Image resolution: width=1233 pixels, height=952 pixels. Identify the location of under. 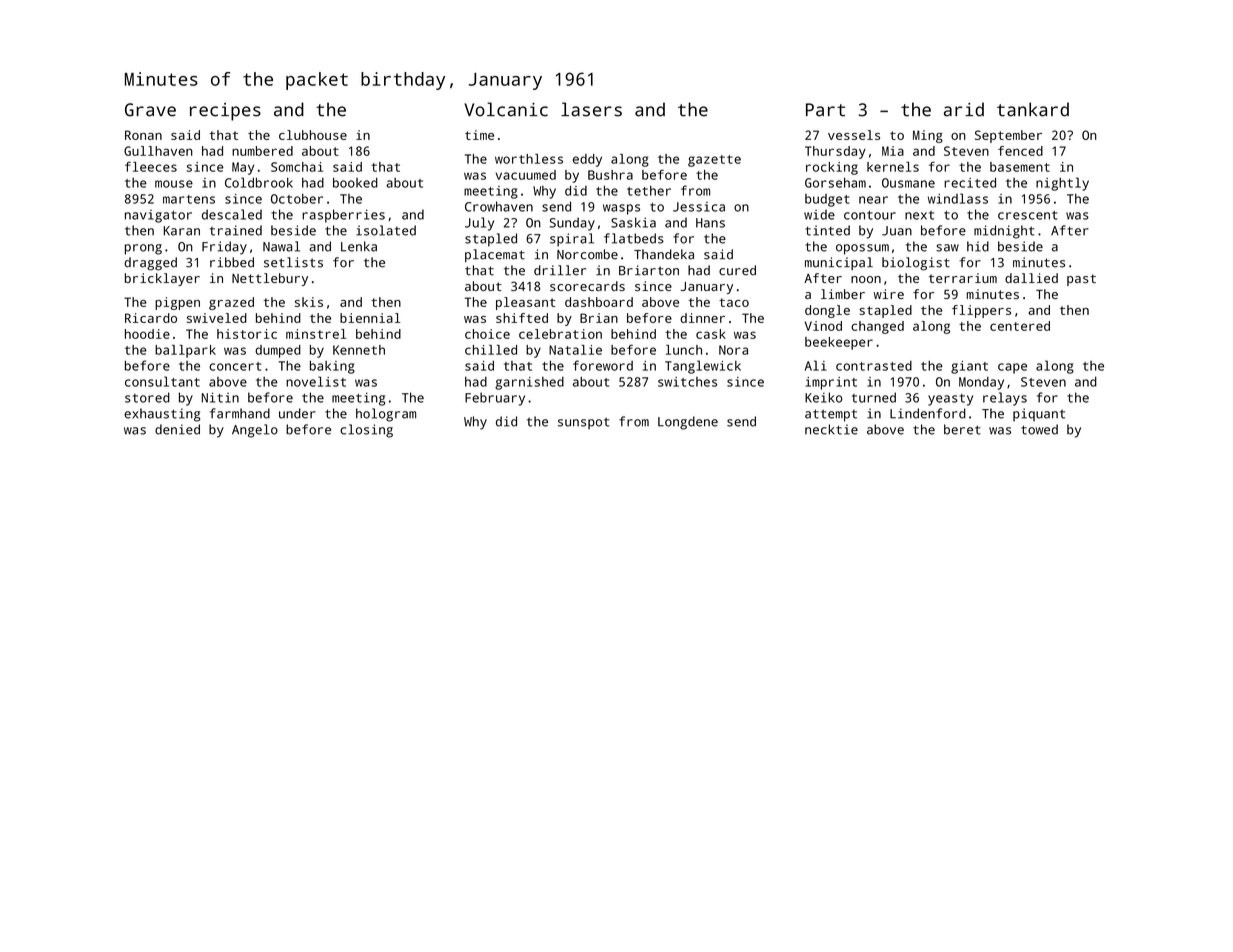
(297, 413).
